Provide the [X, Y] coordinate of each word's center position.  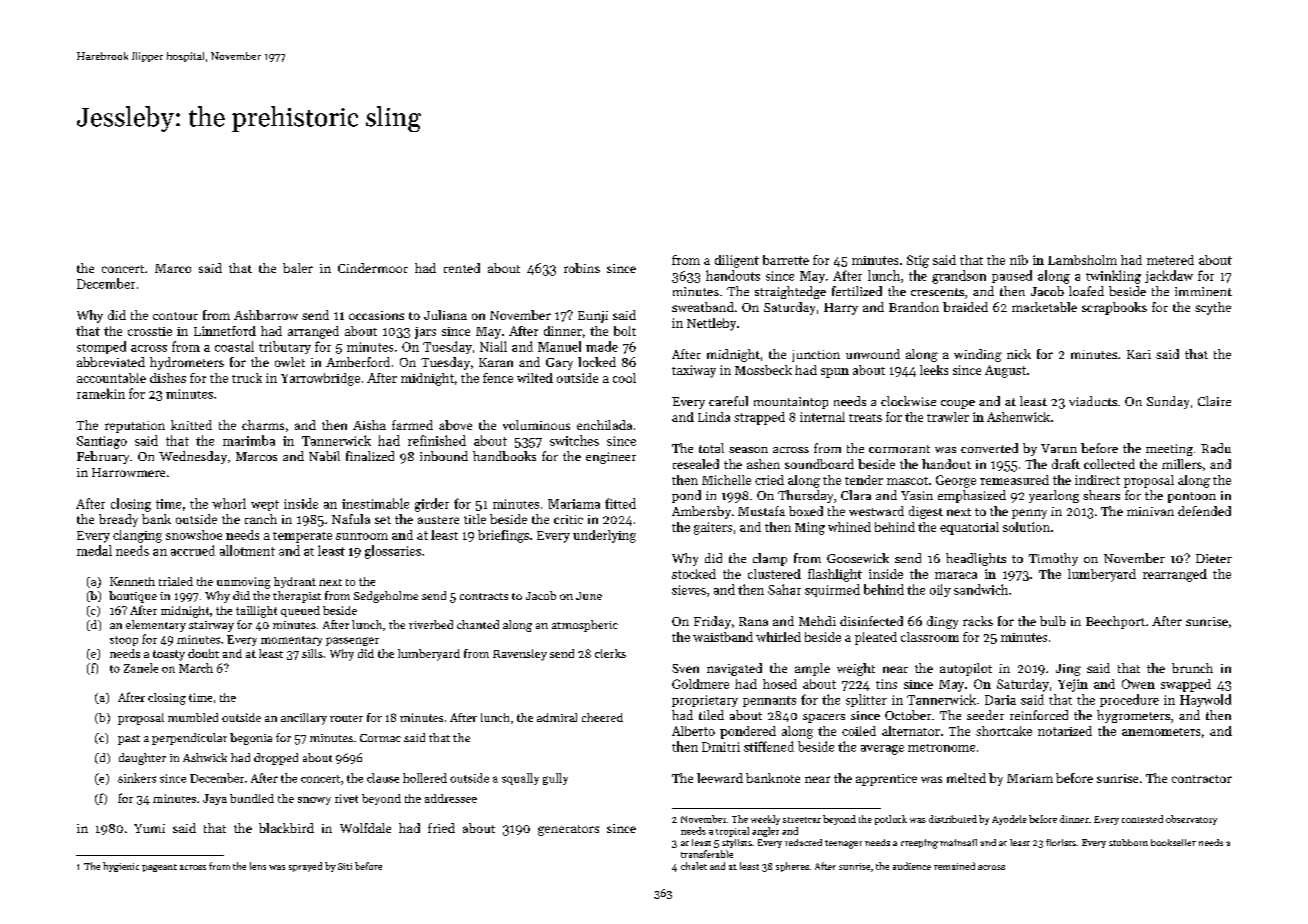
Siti [345, 866]
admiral [557, 717]
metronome [941, 748]
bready [118, 520]
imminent [1203, 291]
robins [582, 268]
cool [624, 378]
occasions [376, 315]
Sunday [1168, 402]
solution [1026, 527]
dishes [168, 378]
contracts [484, 596]
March [196, 668]
